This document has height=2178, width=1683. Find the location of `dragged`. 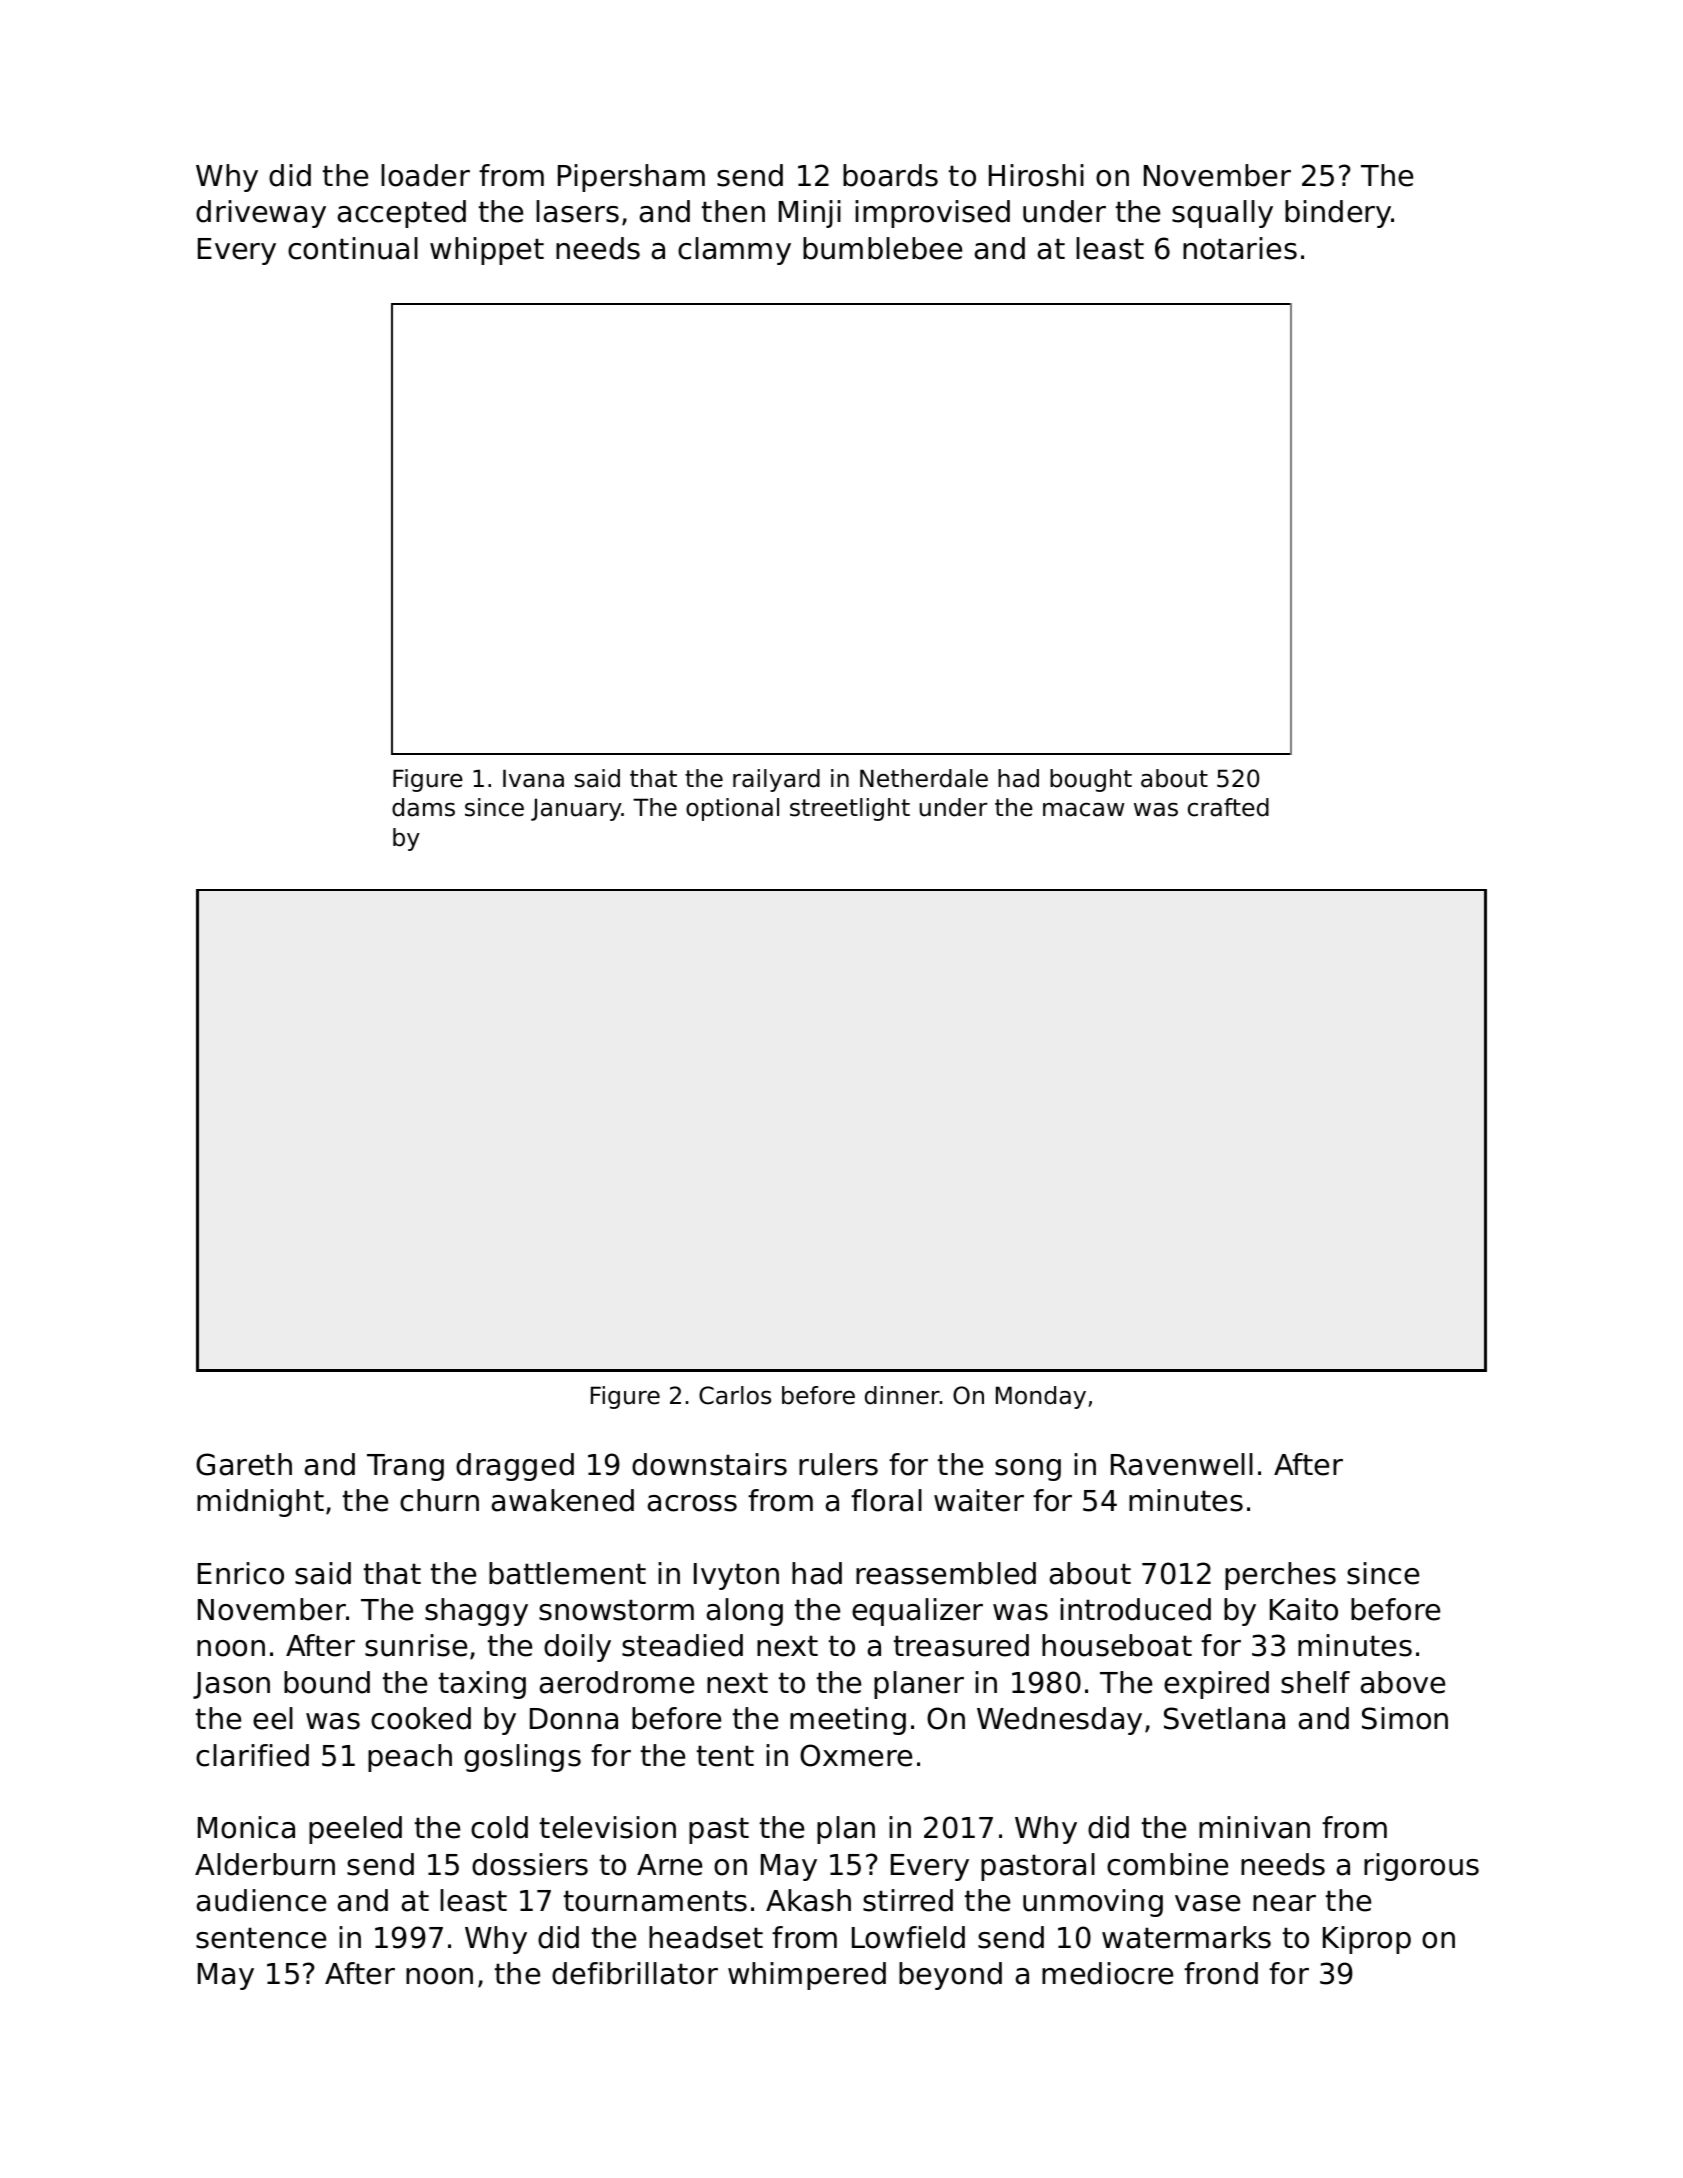

dragged is located at coordinates (515, 1467).
